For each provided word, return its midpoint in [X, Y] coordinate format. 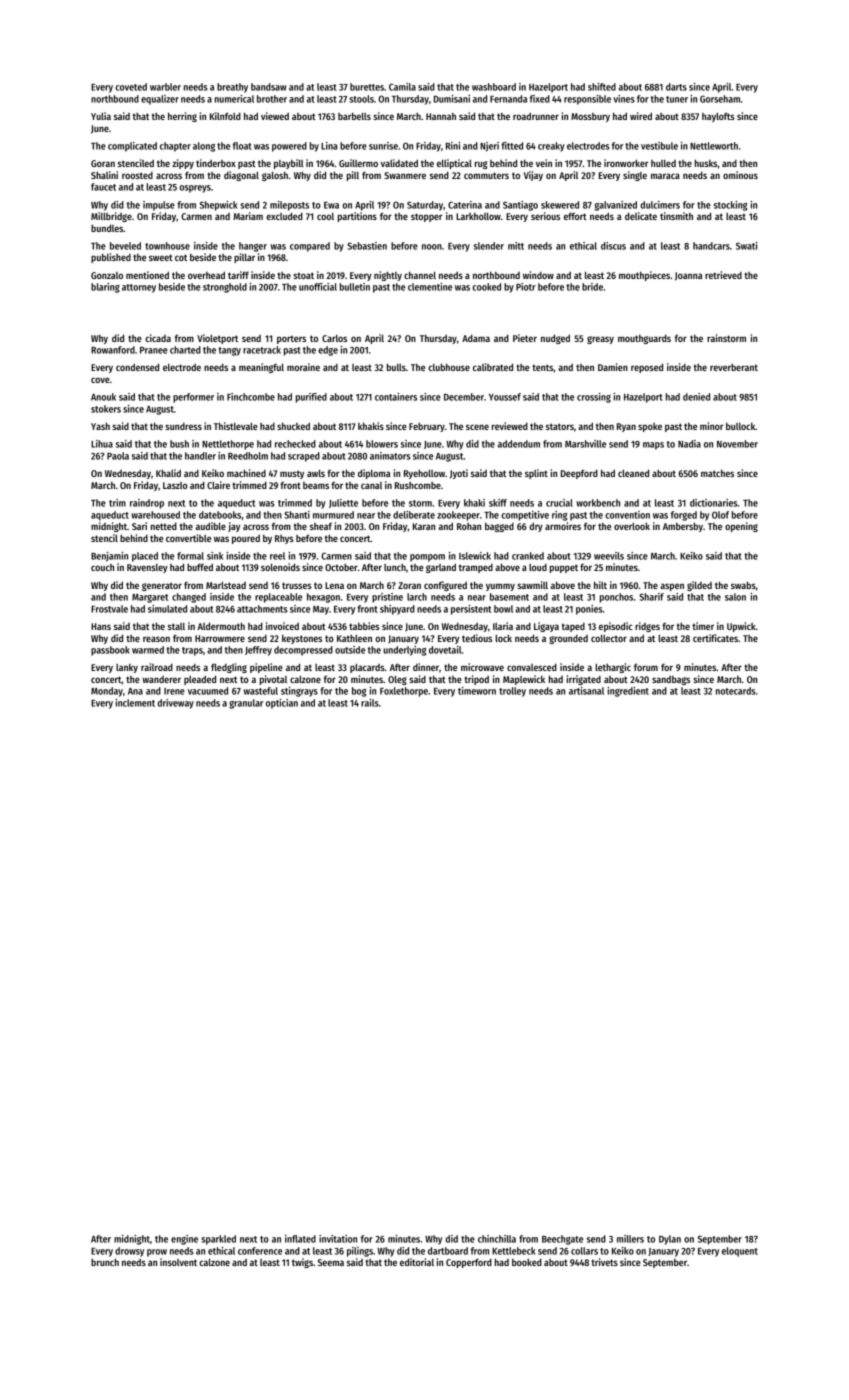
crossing [594, 398]
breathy [232, 88]
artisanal [586, 691]
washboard [494, 87]
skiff [498, 503]
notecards [736, 691]
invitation [338, 1239]
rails [370, 703]
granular [246, 704]
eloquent [740, 1252]
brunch [105, 1262]
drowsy [129, 1252]
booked [527, 1262]
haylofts [718, 117]
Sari [139, 526]
